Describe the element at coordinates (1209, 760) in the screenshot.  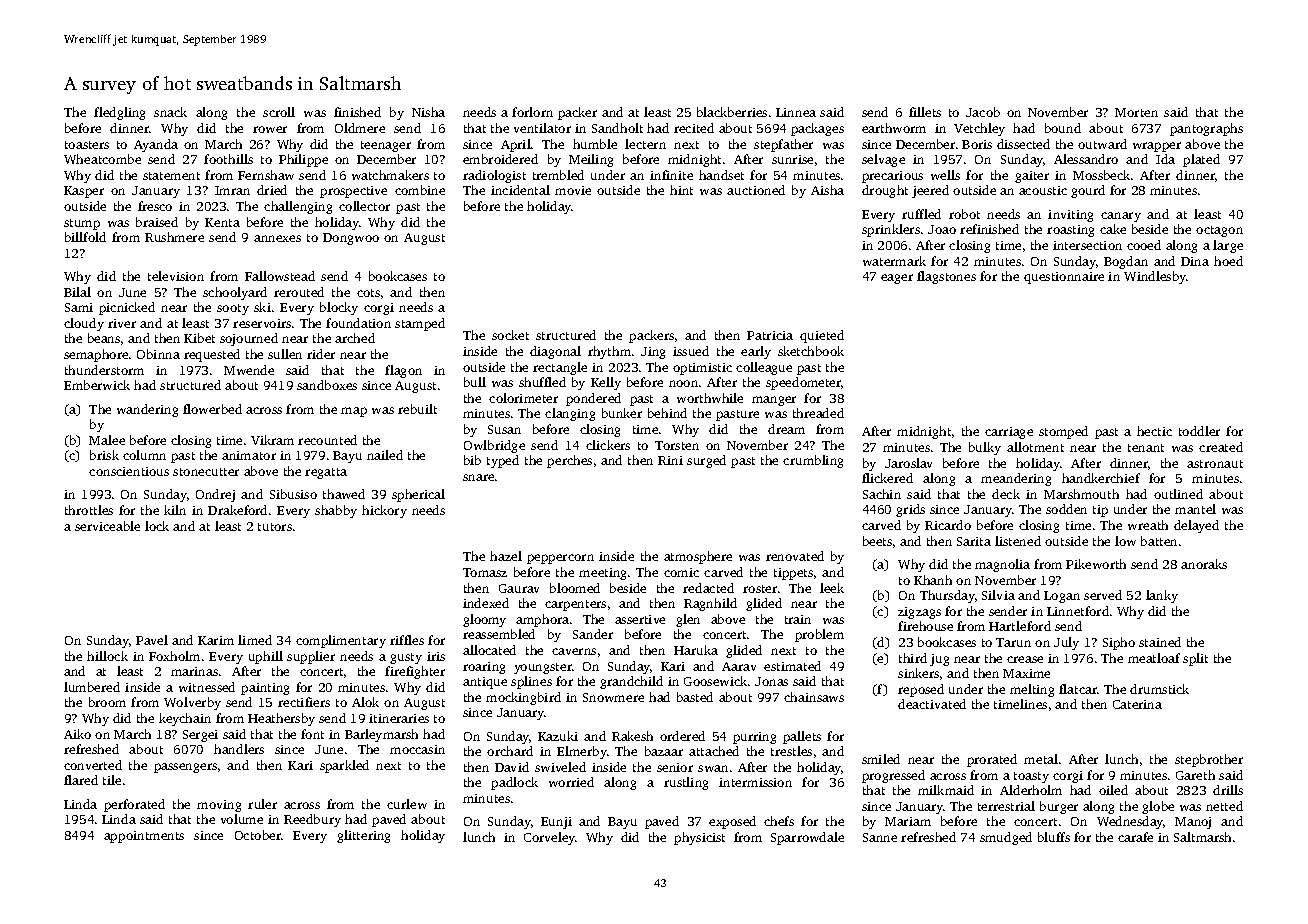
I see `stepbrother` at that location.
